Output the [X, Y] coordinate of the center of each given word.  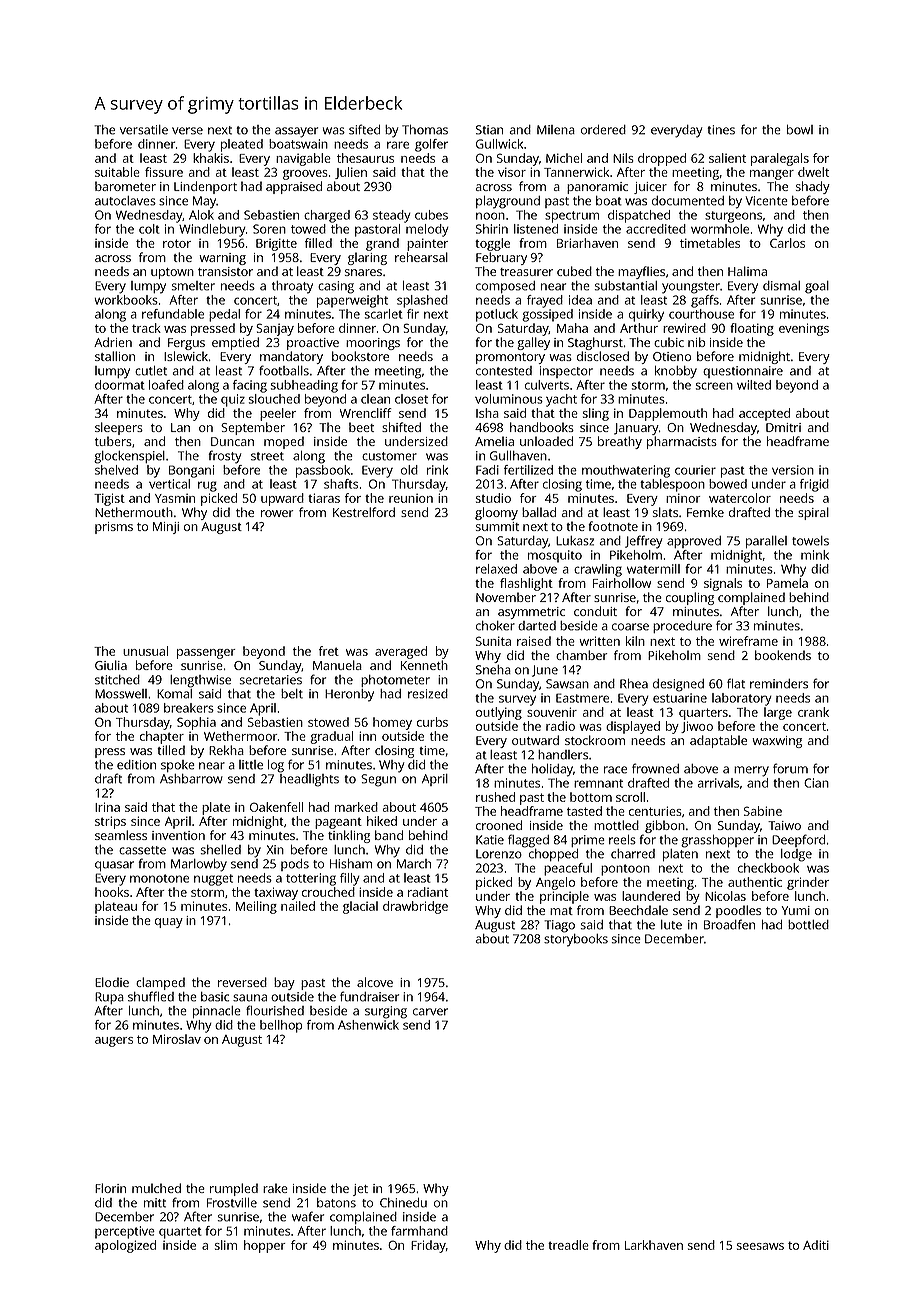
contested [504, 371]
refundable [173, 314]
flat [736, 683]
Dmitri [783, 427]
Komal [174, 694]
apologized [125, 1246]
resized [428, 694]
